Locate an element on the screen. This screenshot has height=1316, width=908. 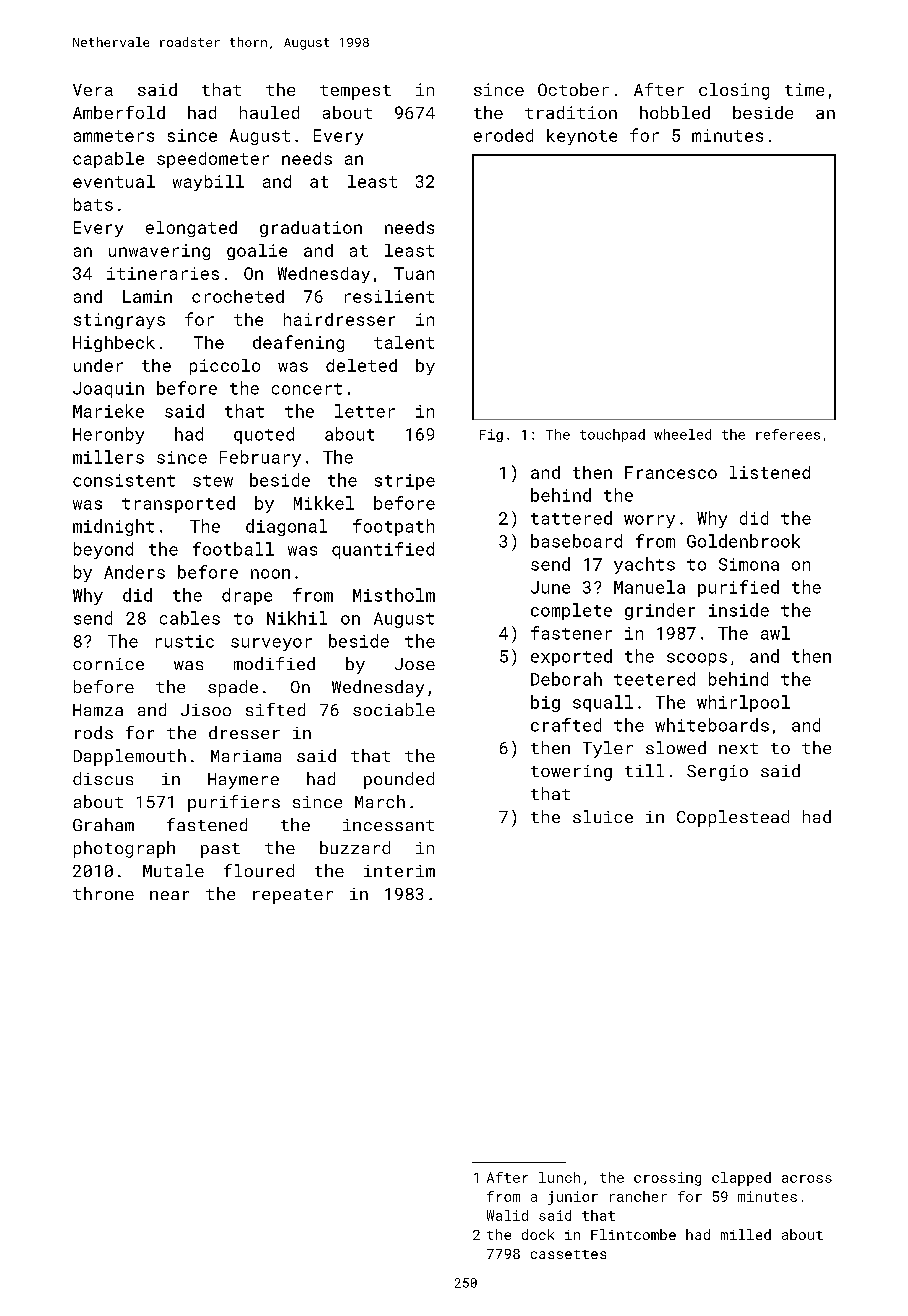
Jose is located at coordinates (415, 664).
